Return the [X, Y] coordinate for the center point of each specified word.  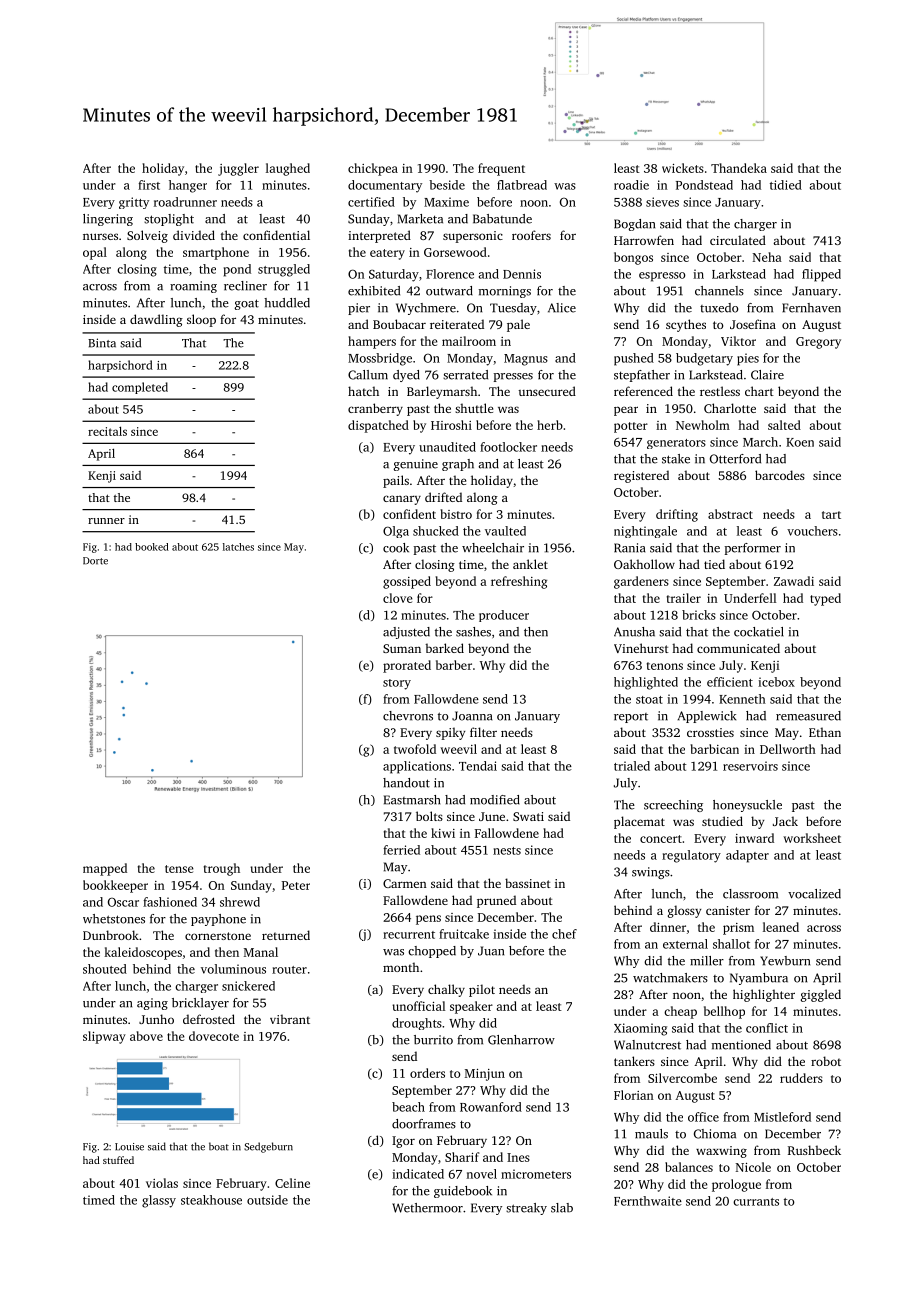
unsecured [547, 391]
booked [152, 547]
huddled [287, 303]
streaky [526, 1209]
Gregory [818, 343]
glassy [159, 1201]
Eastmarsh [412, 800]
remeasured [808, 716]
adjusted [406, 633]
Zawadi [794, 581]
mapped [105, 869]
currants [756, 1202]
